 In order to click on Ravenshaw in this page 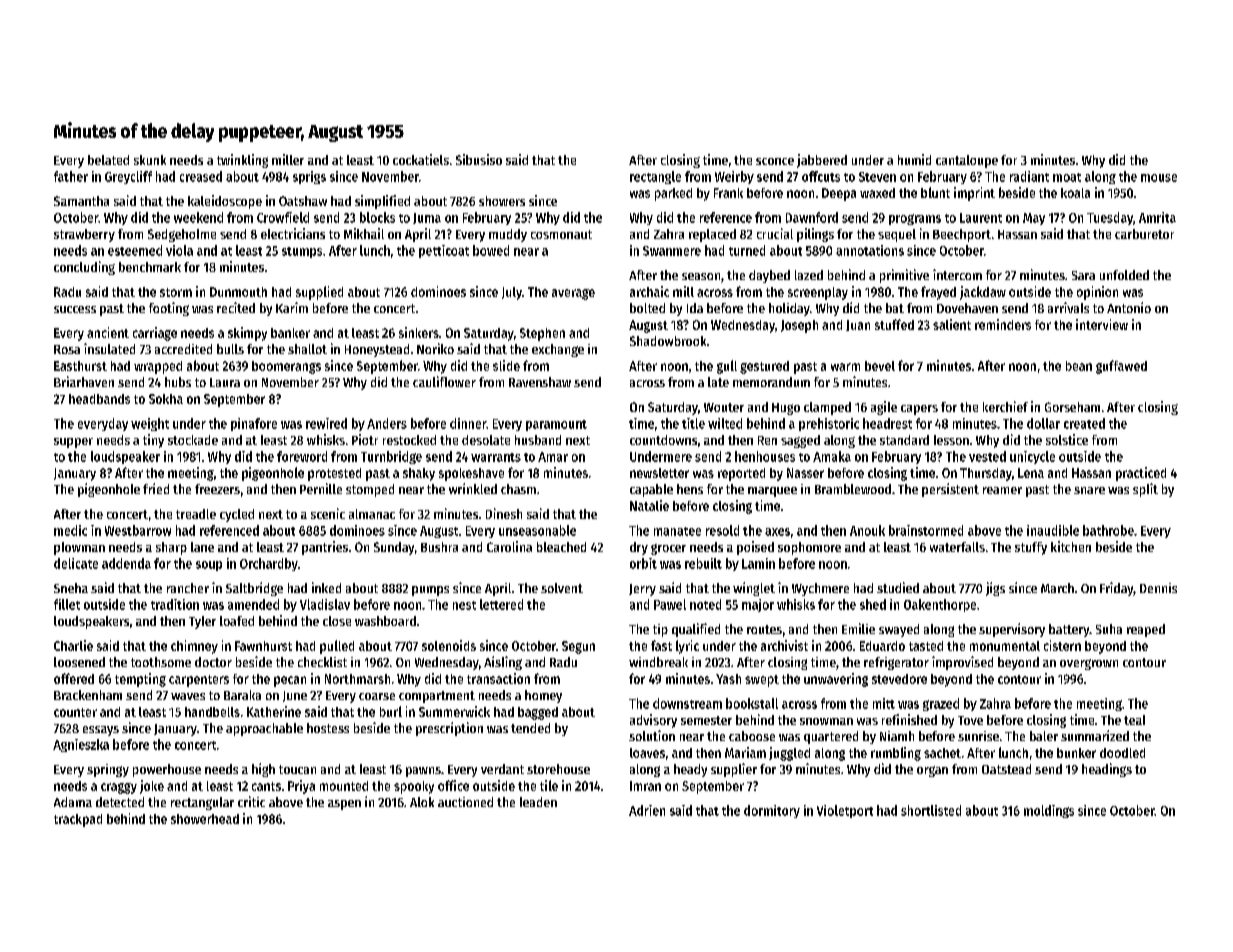, I will do `click(540, 382)`.
